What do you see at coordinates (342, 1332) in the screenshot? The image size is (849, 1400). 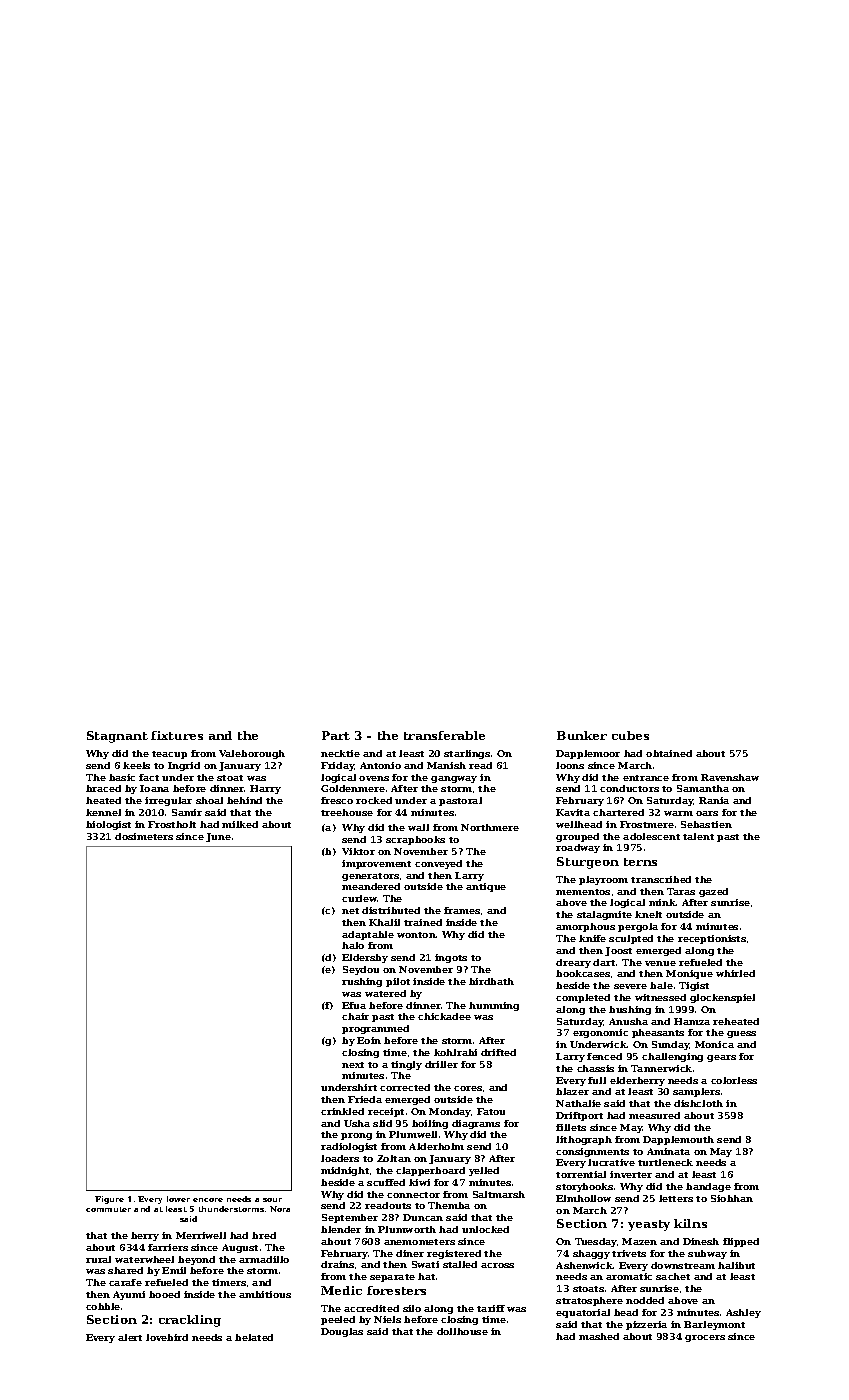 I see `Douglas` at bounding box center [342, 1332].
